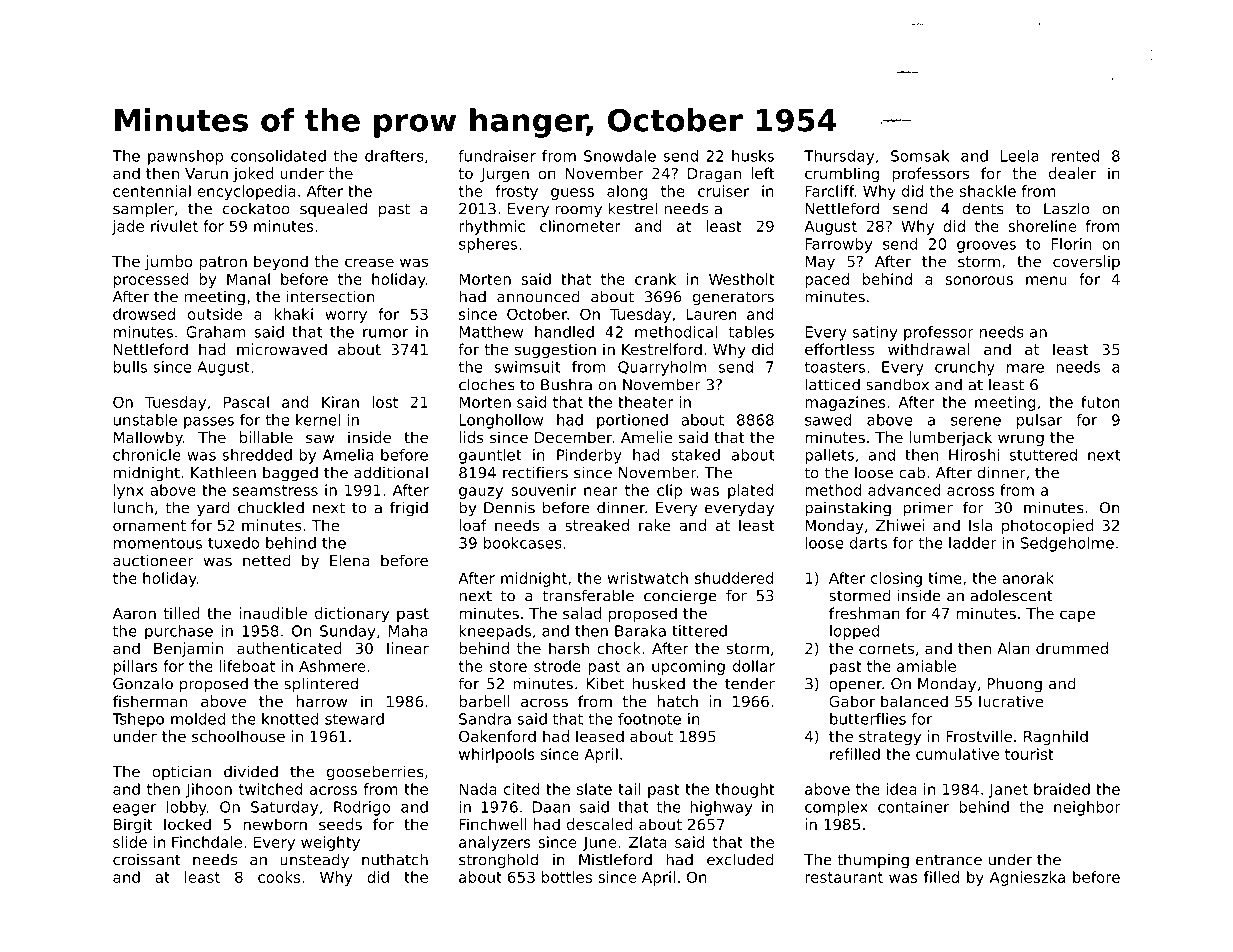 The image size is (1233, 952). I want to click on Somsak, so click(920, 156).
